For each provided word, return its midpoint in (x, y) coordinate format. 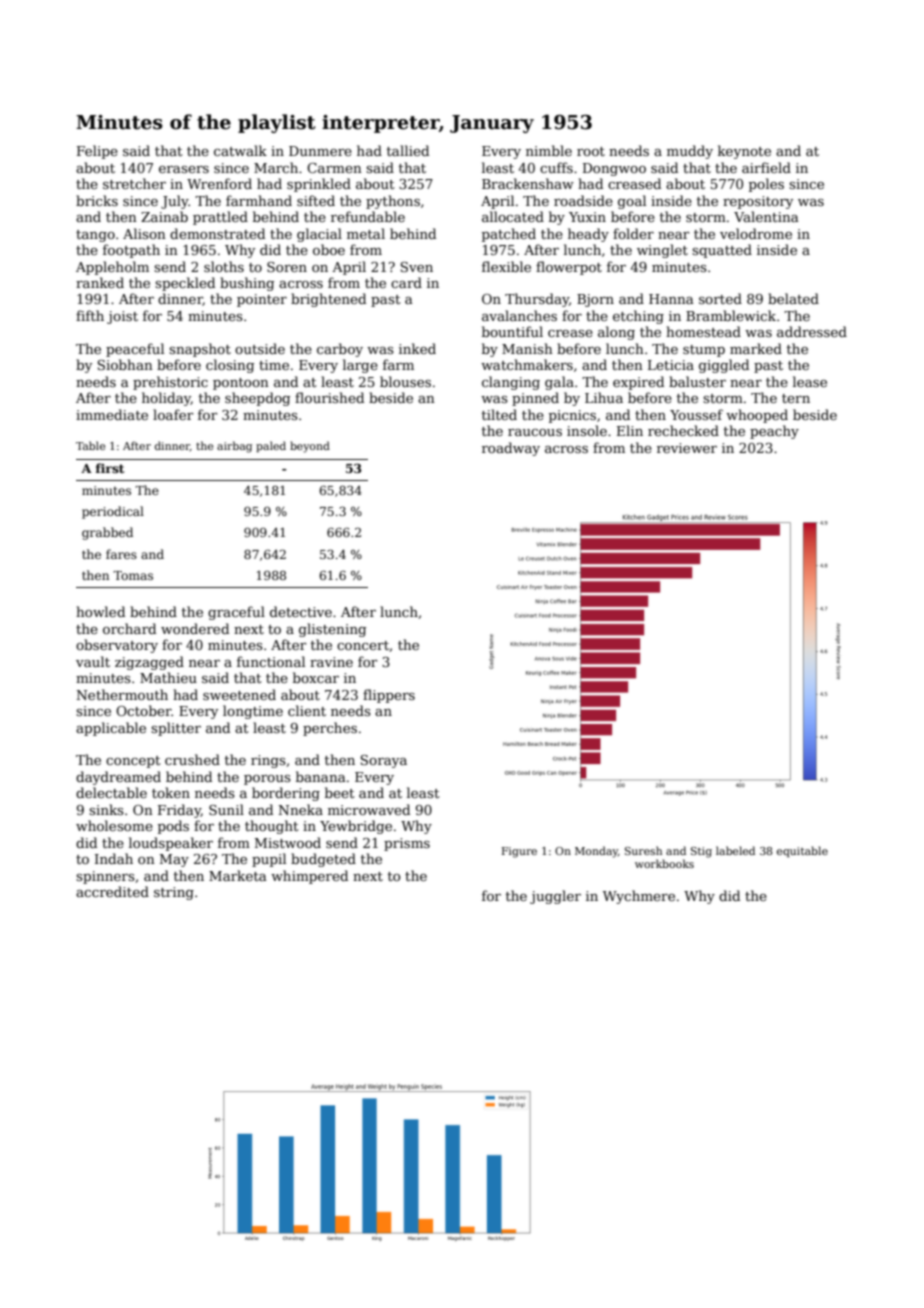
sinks (106, 809)
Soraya (383, 761)
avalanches (519, 315)
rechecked (683, 430)
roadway (511, 449)
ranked (100, 282)
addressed (812, 331)
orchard (129, 628)
